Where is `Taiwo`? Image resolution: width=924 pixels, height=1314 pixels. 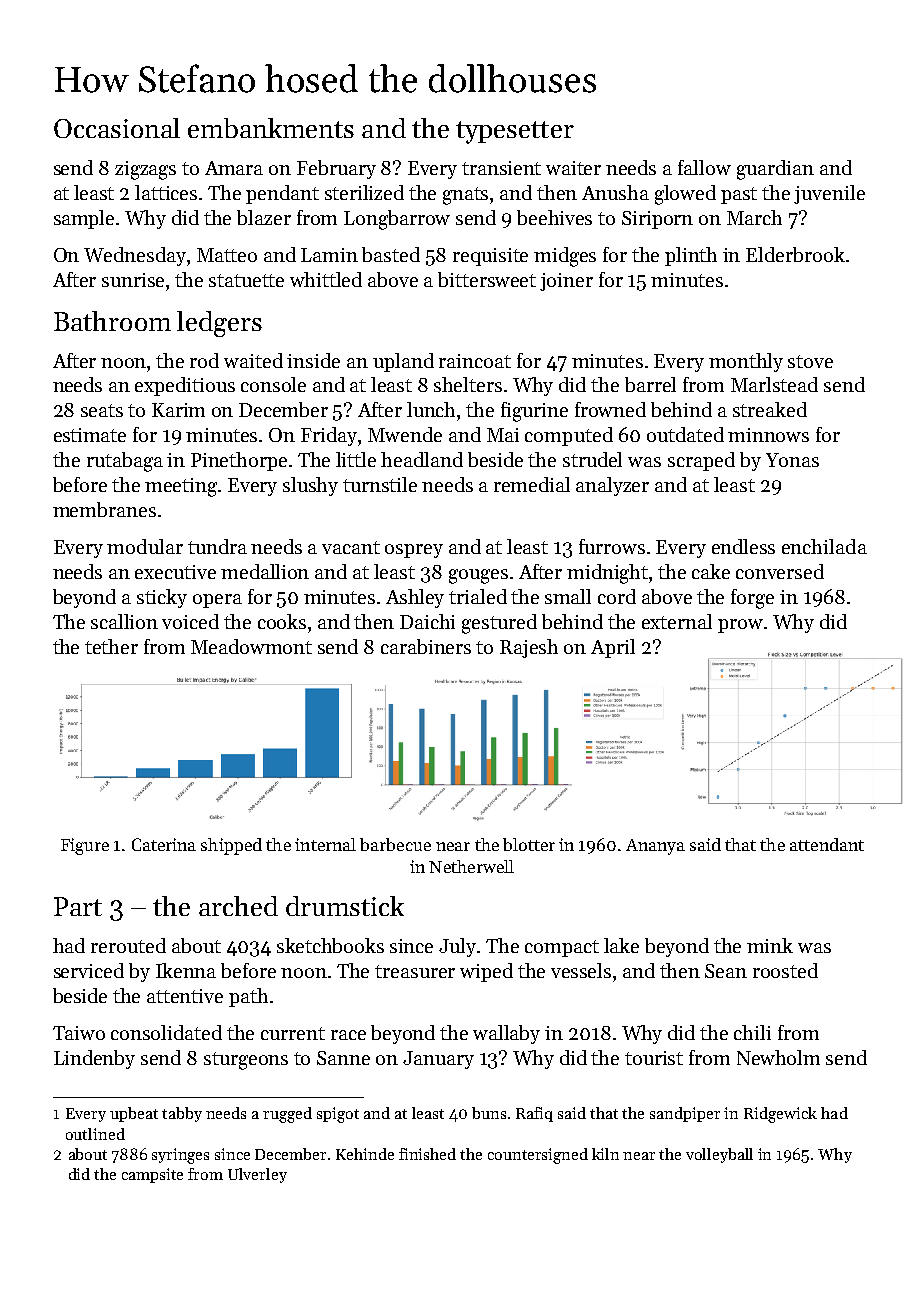 Taiwo is located at coordinates (79, 1033).
